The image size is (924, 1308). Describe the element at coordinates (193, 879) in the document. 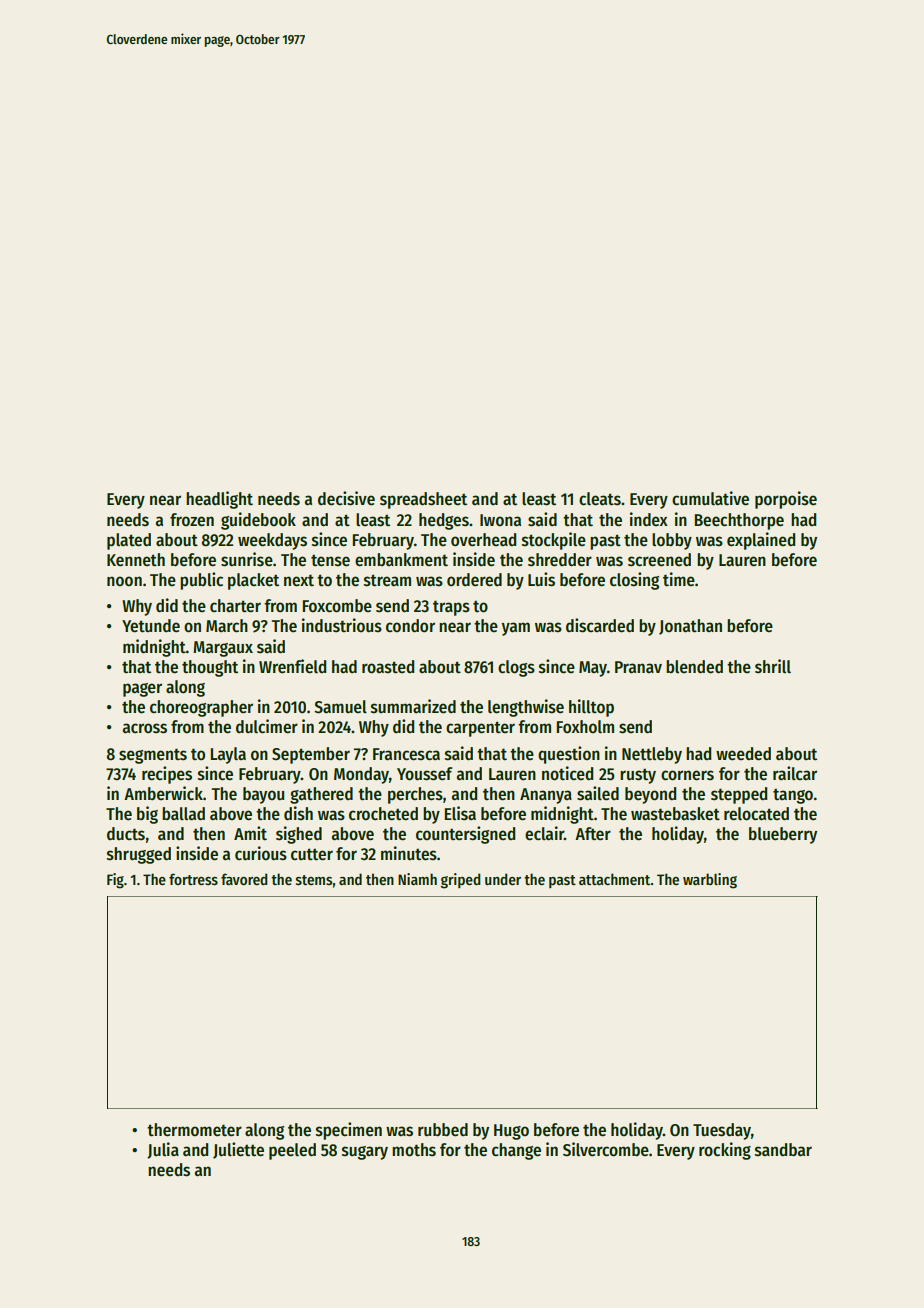

I see `fortress` at that location.
